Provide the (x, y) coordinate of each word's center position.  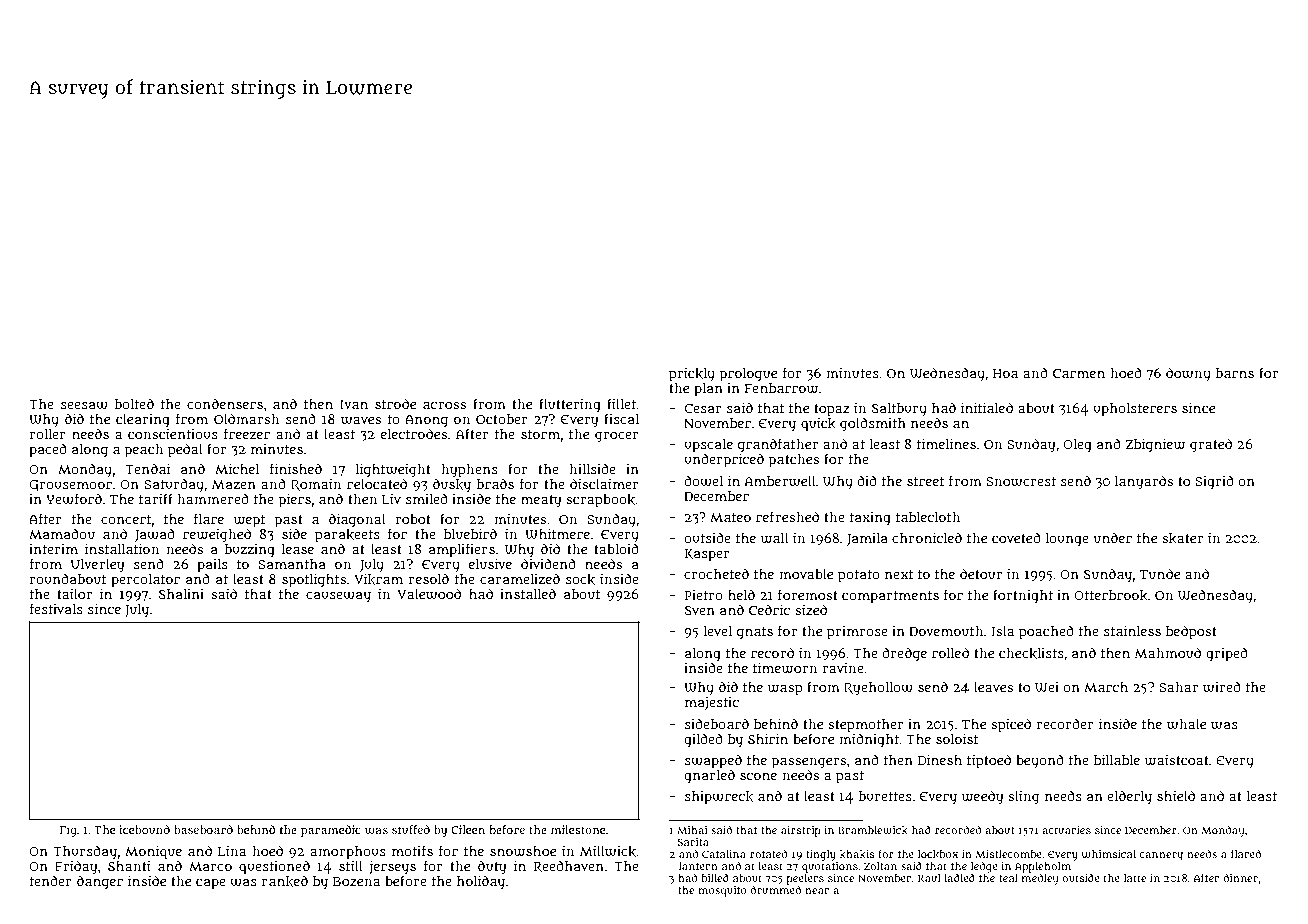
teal (1008, 878)
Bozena (356, 881)
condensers (225, 403)
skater (1182, 538)
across (444, 405)
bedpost (1191, 632)
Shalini (181, 594)
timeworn (785, 668)
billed (715, 878)
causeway (338, 597)
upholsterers (1135, 410)
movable (806, 574)
